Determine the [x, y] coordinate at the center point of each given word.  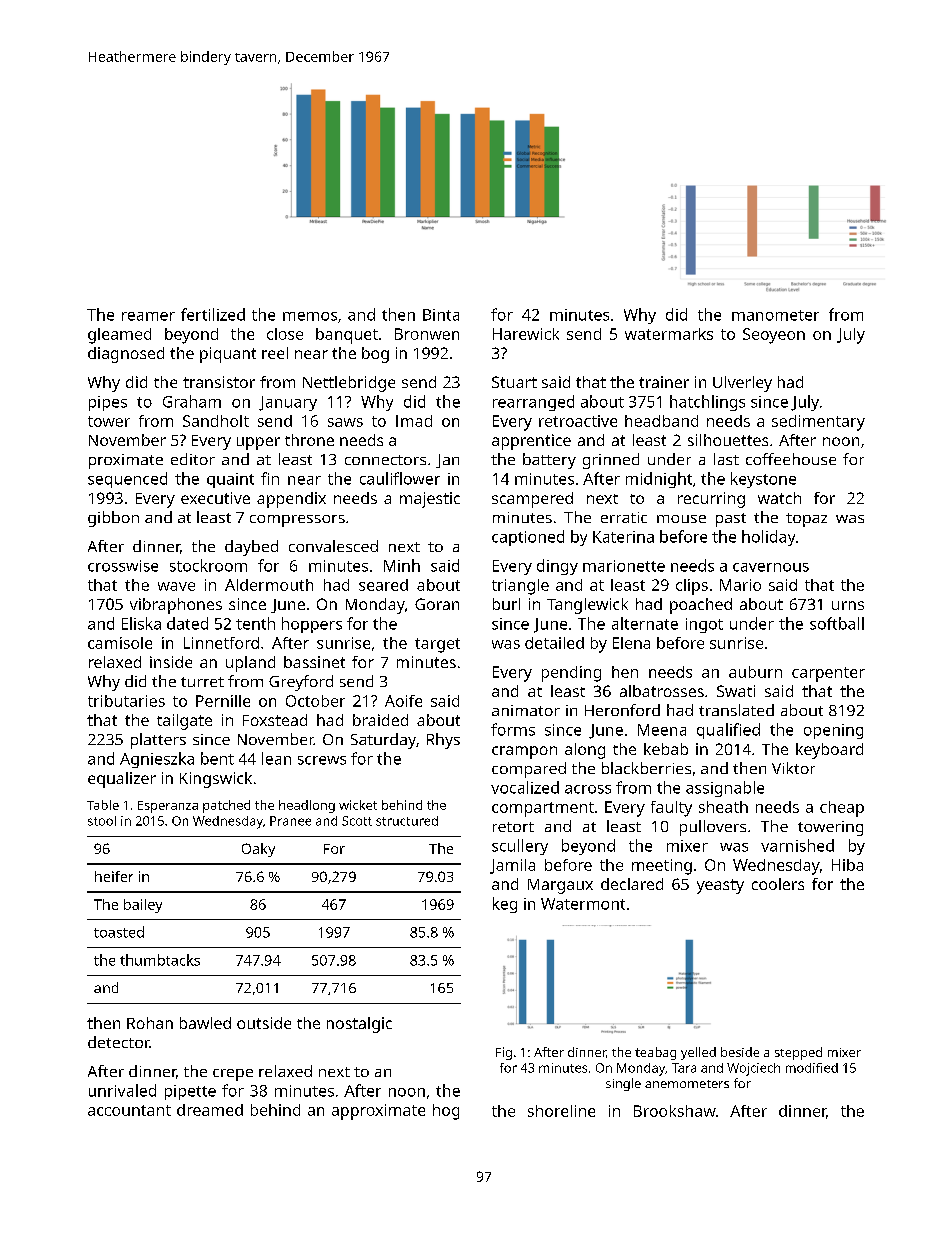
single [623, 1084]
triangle [520, 587]
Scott [357, 821]
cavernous [771, 567]
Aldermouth [269, 585]
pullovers [713, 828]
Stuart [514, 382]
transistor [219, 382]
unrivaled [122, 1090]
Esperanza [168, 807]
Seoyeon [774, 336]
